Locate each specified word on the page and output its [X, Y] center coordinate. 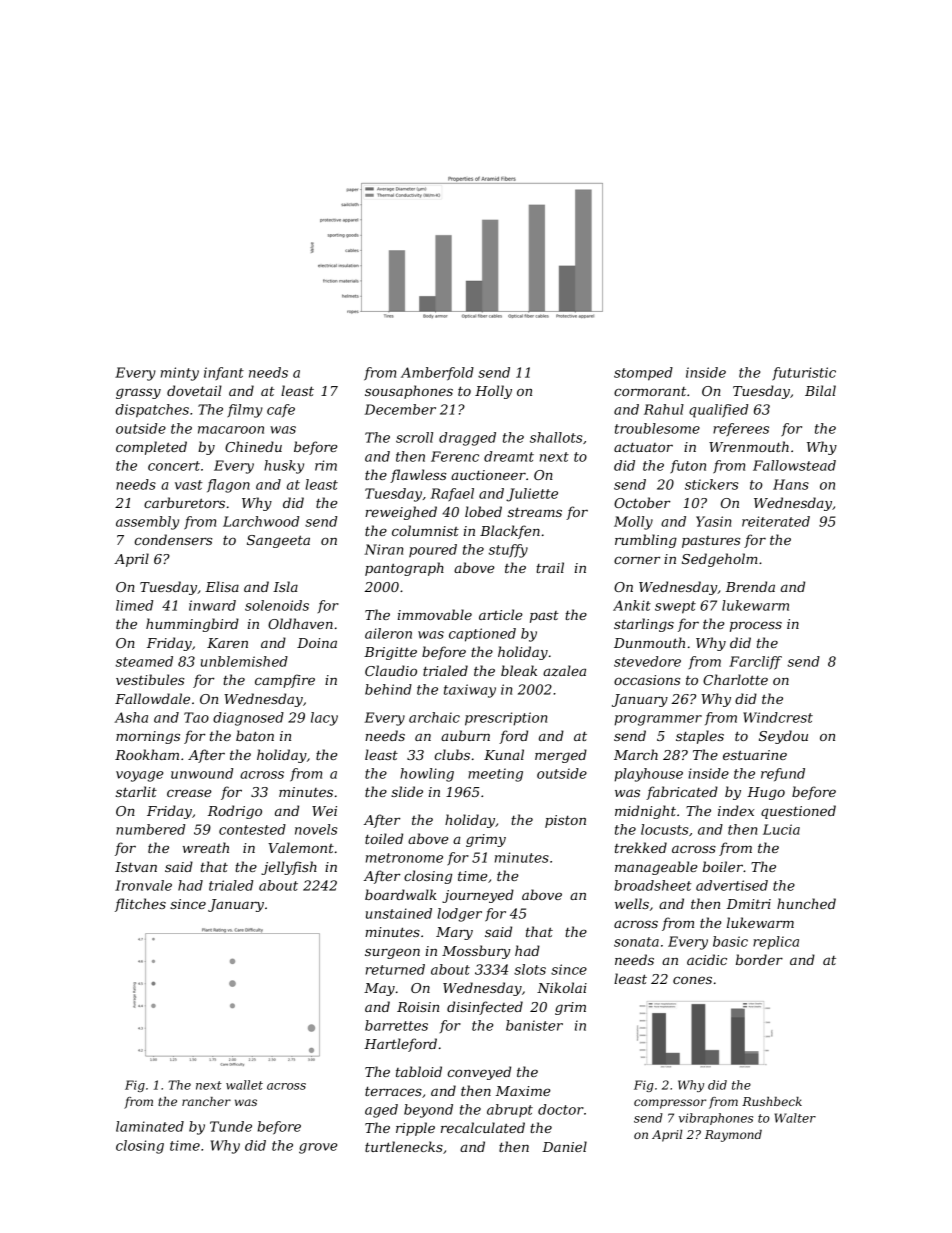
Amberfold [437, 374]
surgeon [392, 953]
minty [180, 374]
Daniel [564, 1146]
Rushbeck [772, 1101]
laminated [150, 1126]
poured [433, 551]
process [756, 626]
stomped [643, 374]
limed [134, 605]
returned [395, 969]
